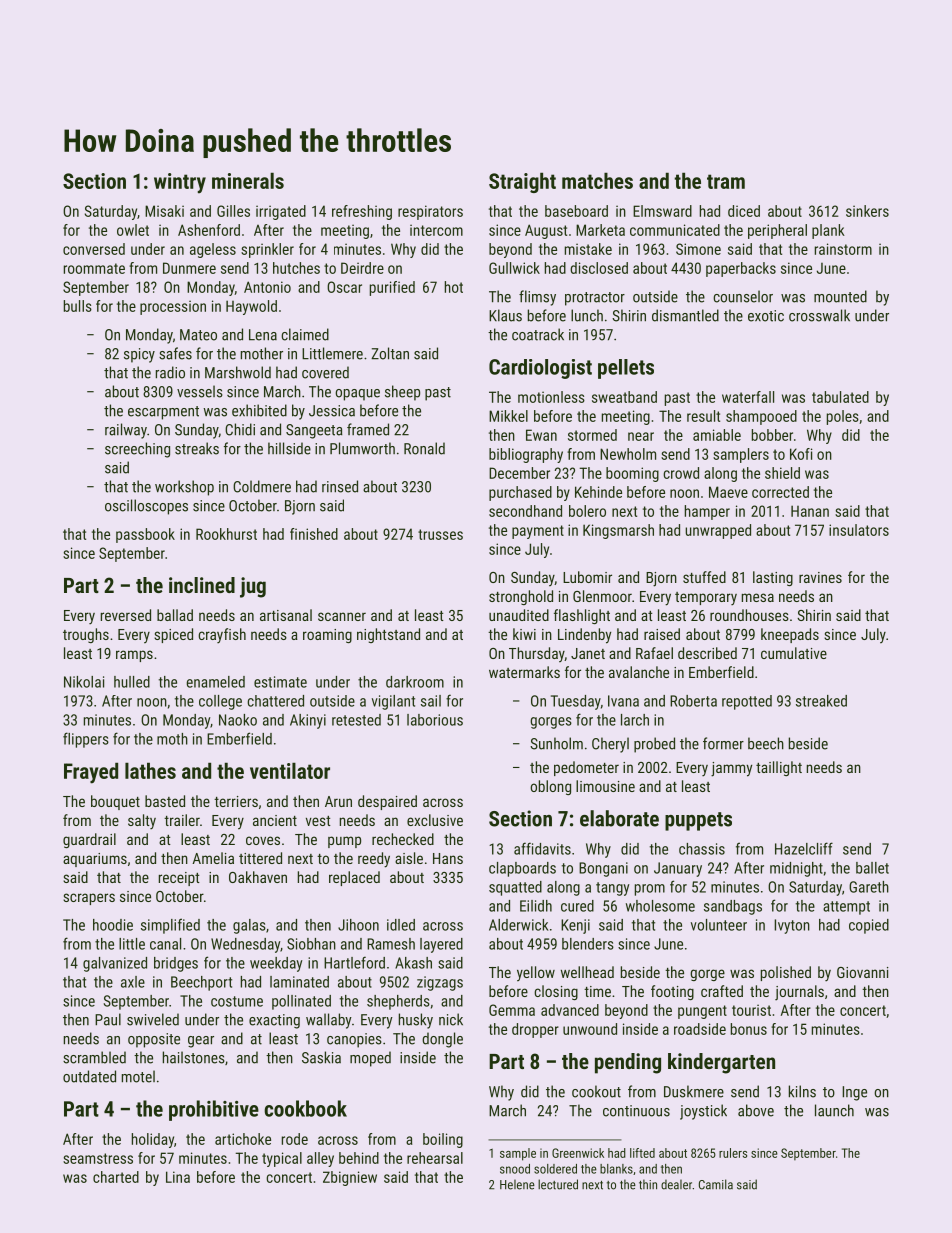  What do you see at coordinates (726, 181) in the image?
I see `tram` at bounding box center [726, 181].
